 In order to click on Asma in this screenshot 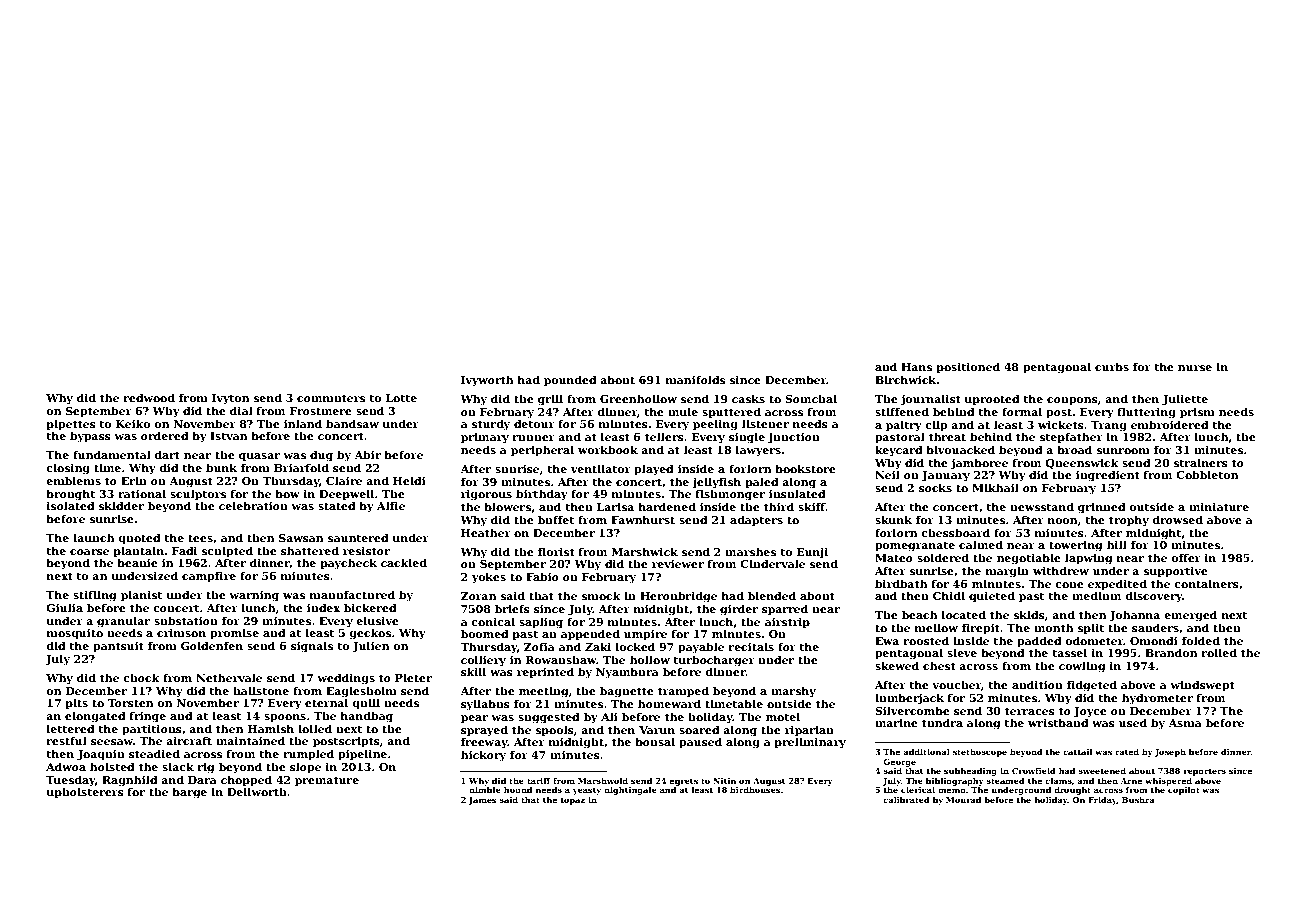, I will do `click(1185, 723)`.
